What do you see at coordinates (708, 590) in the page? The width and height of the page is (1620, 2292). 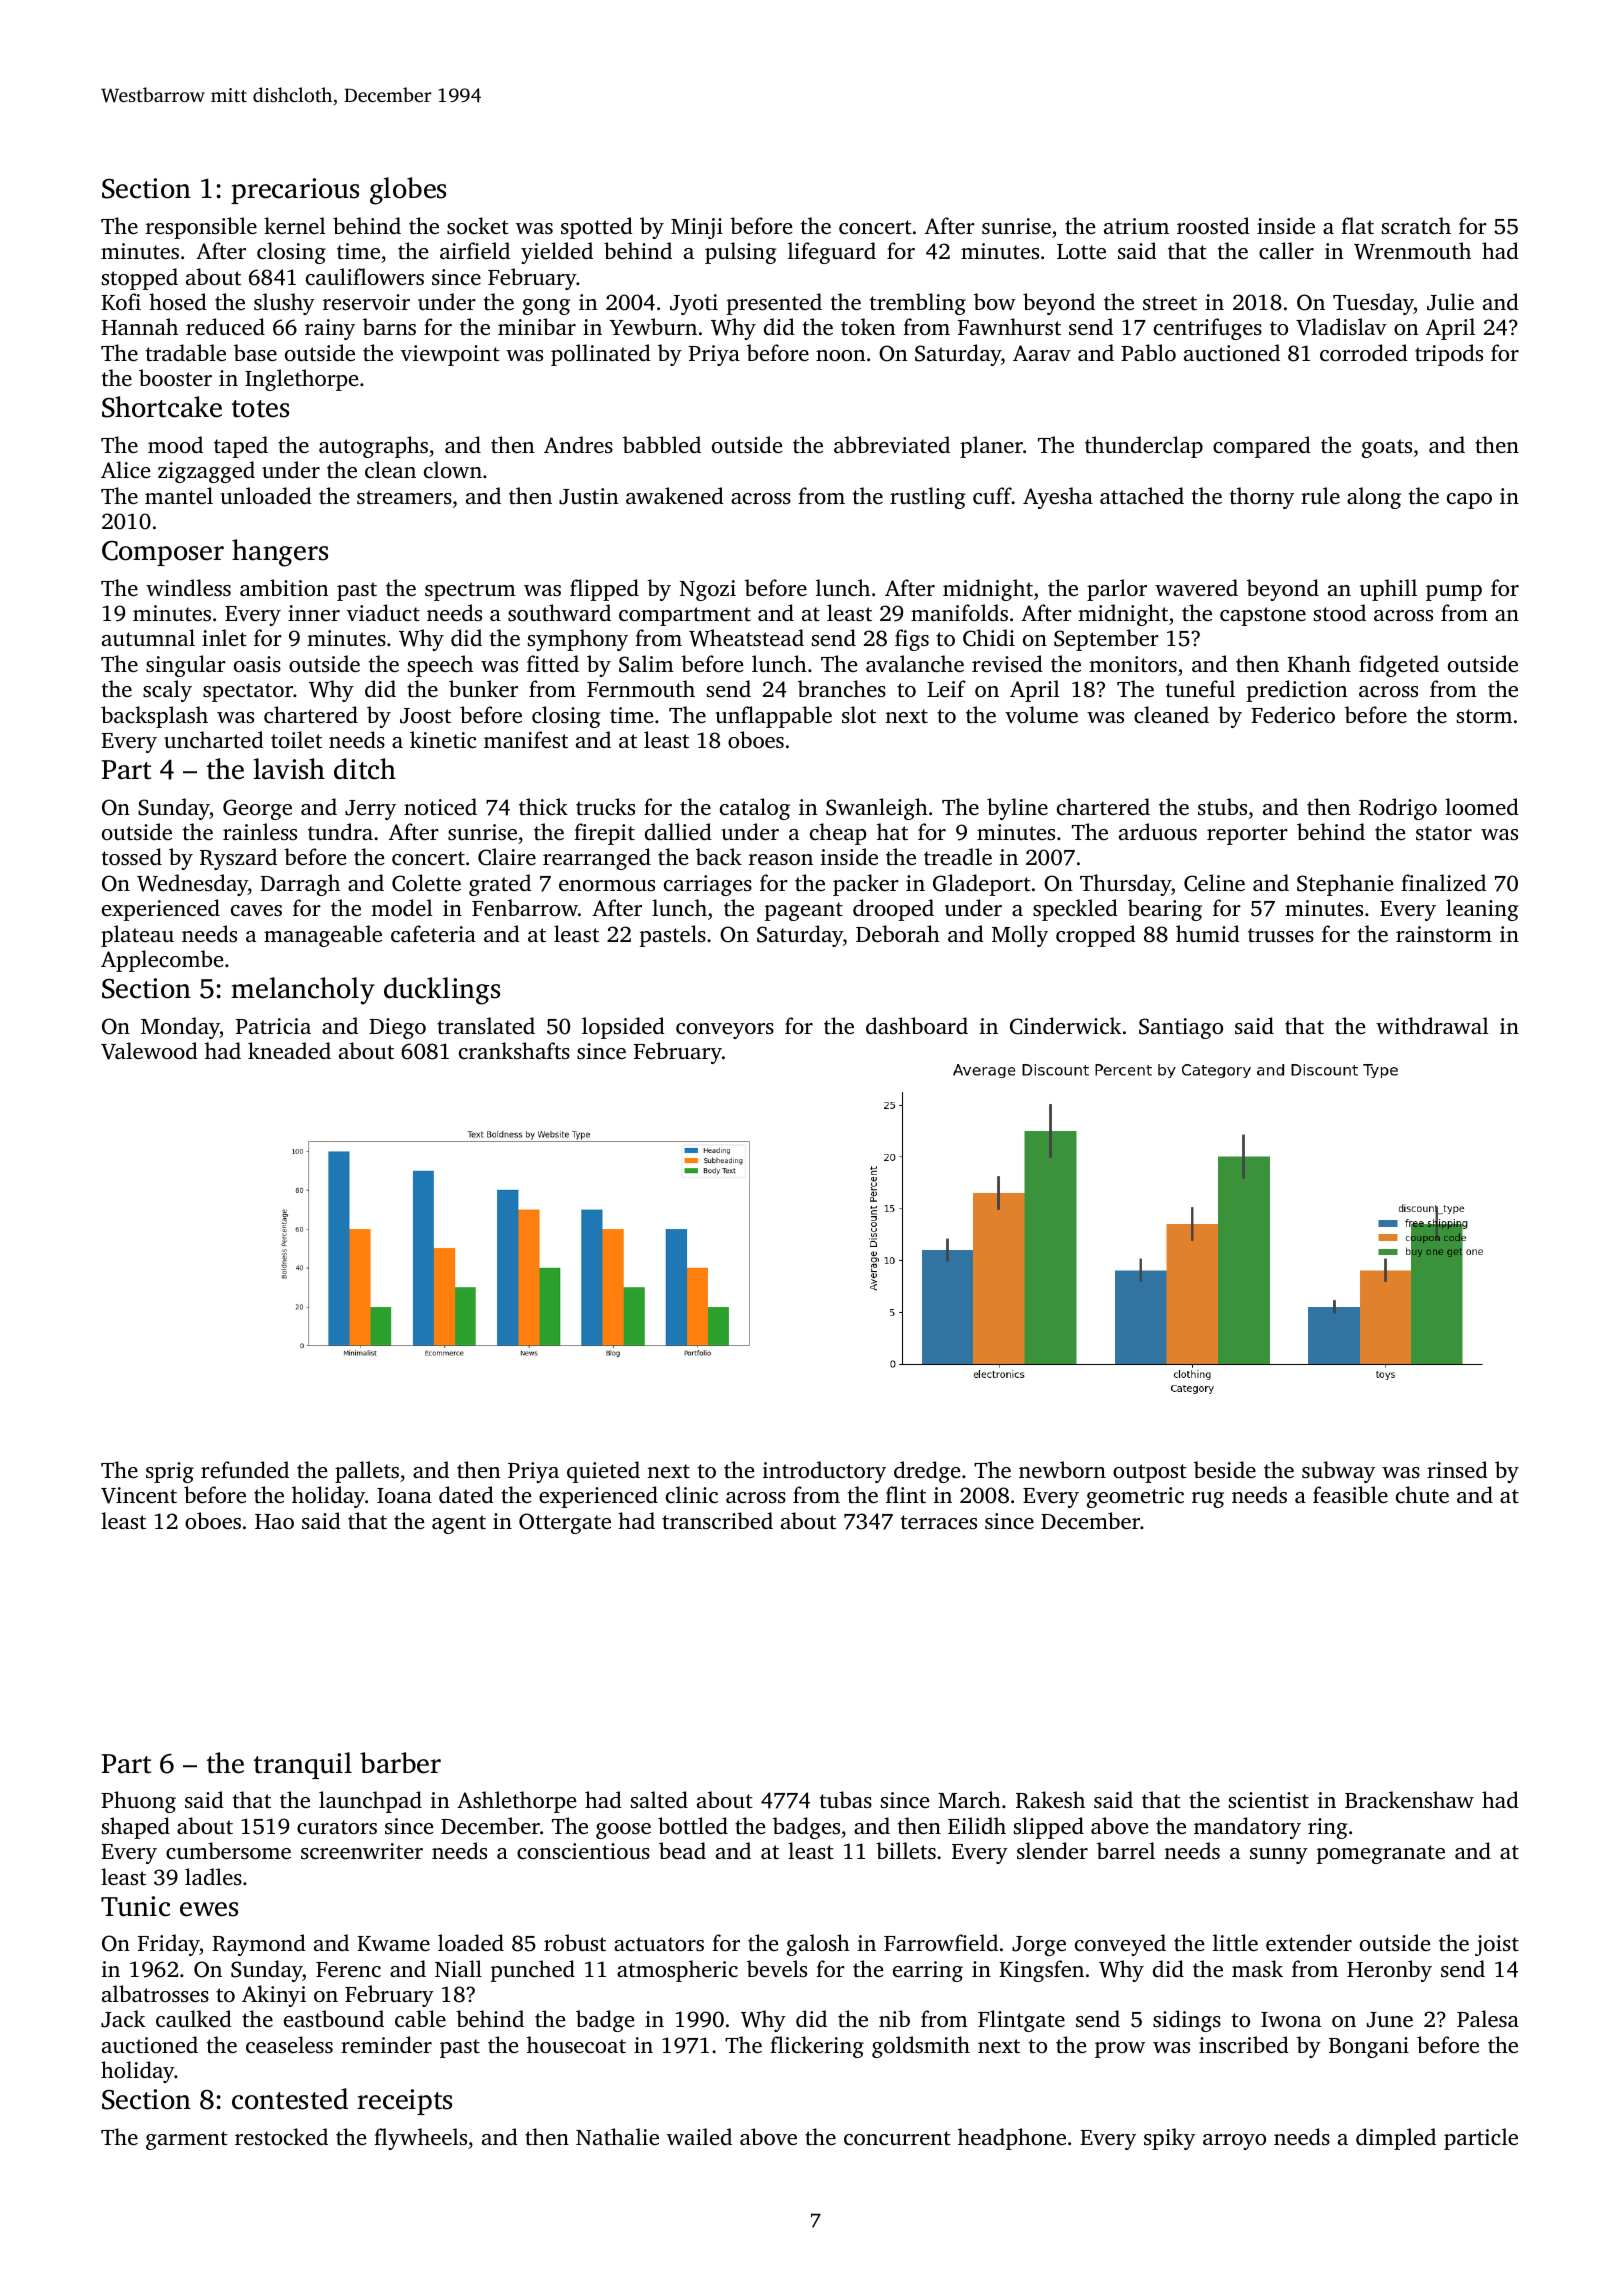 I see `Ngozi` at bounding box center [708, 590].
